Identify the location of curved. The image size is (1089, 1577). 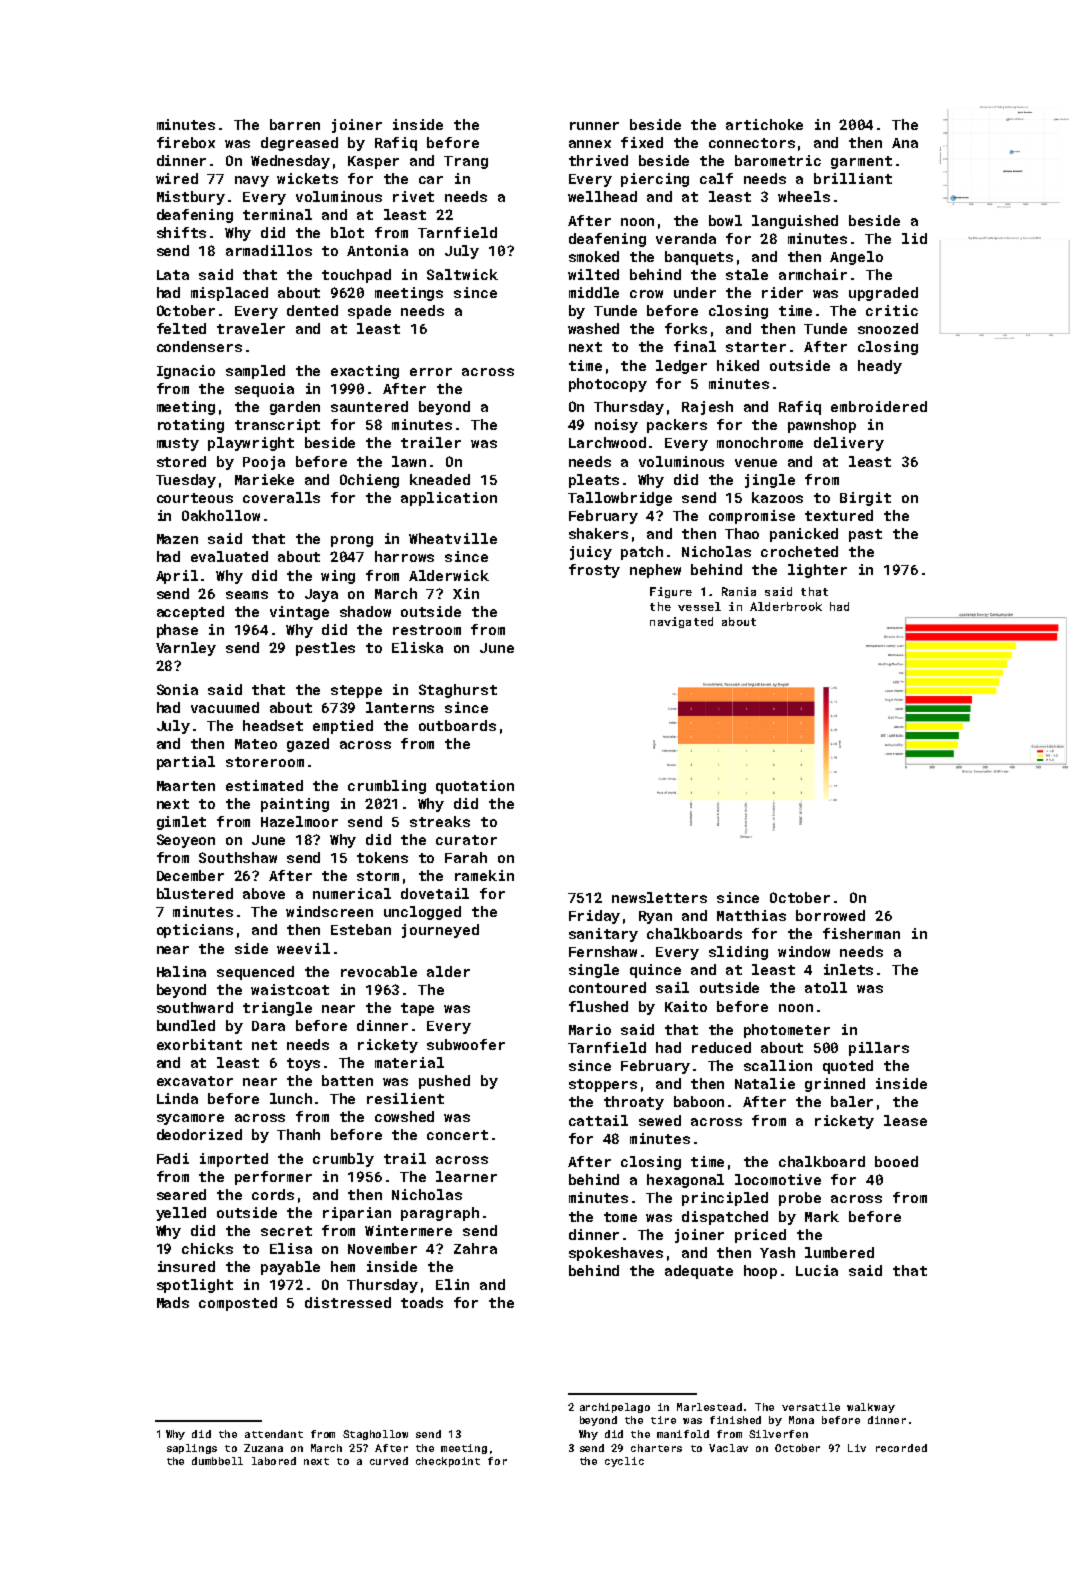
(389, 1461).
